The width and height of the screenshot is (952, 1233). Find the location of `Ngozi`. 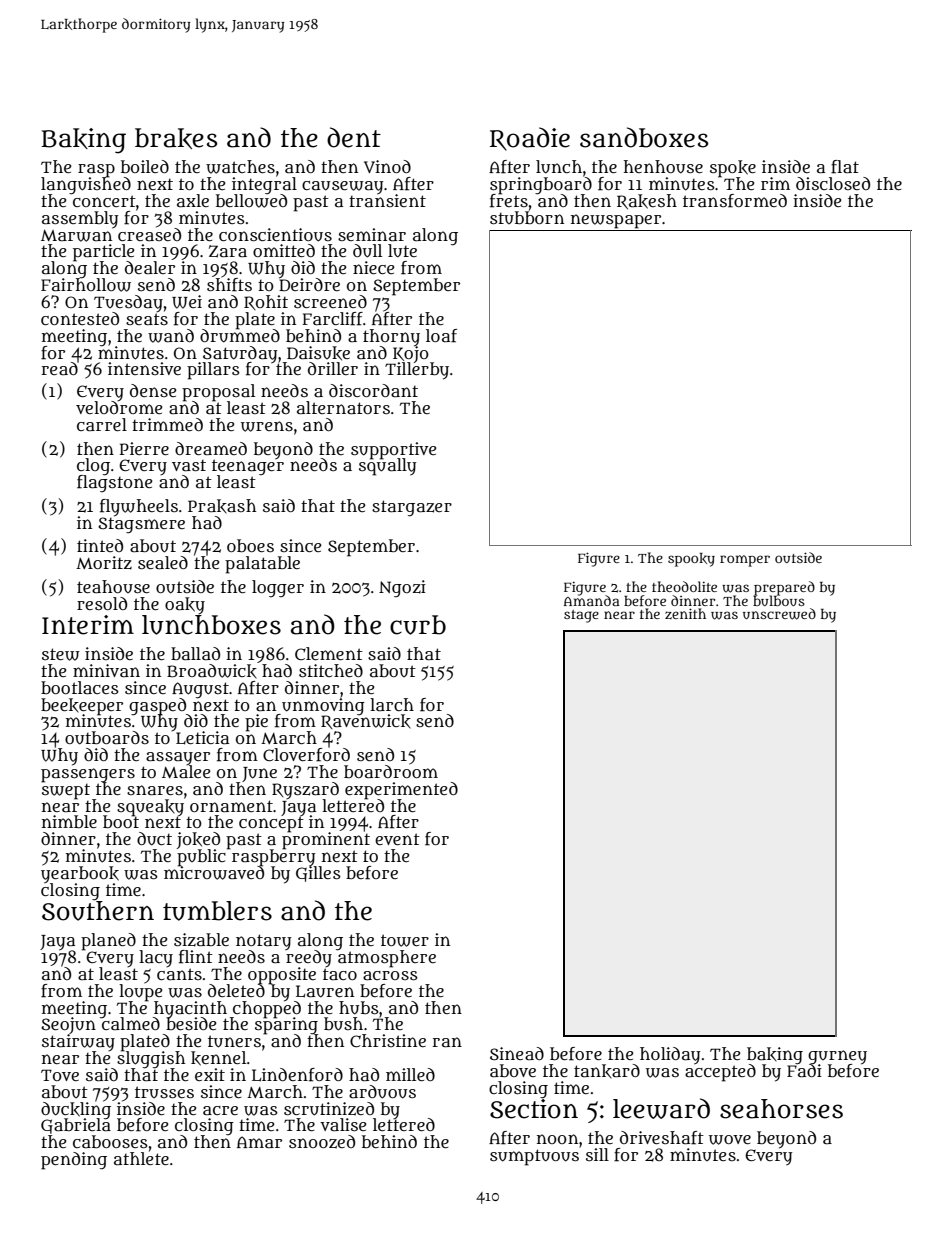

Ngozi is located at coordinates (402, 588).
